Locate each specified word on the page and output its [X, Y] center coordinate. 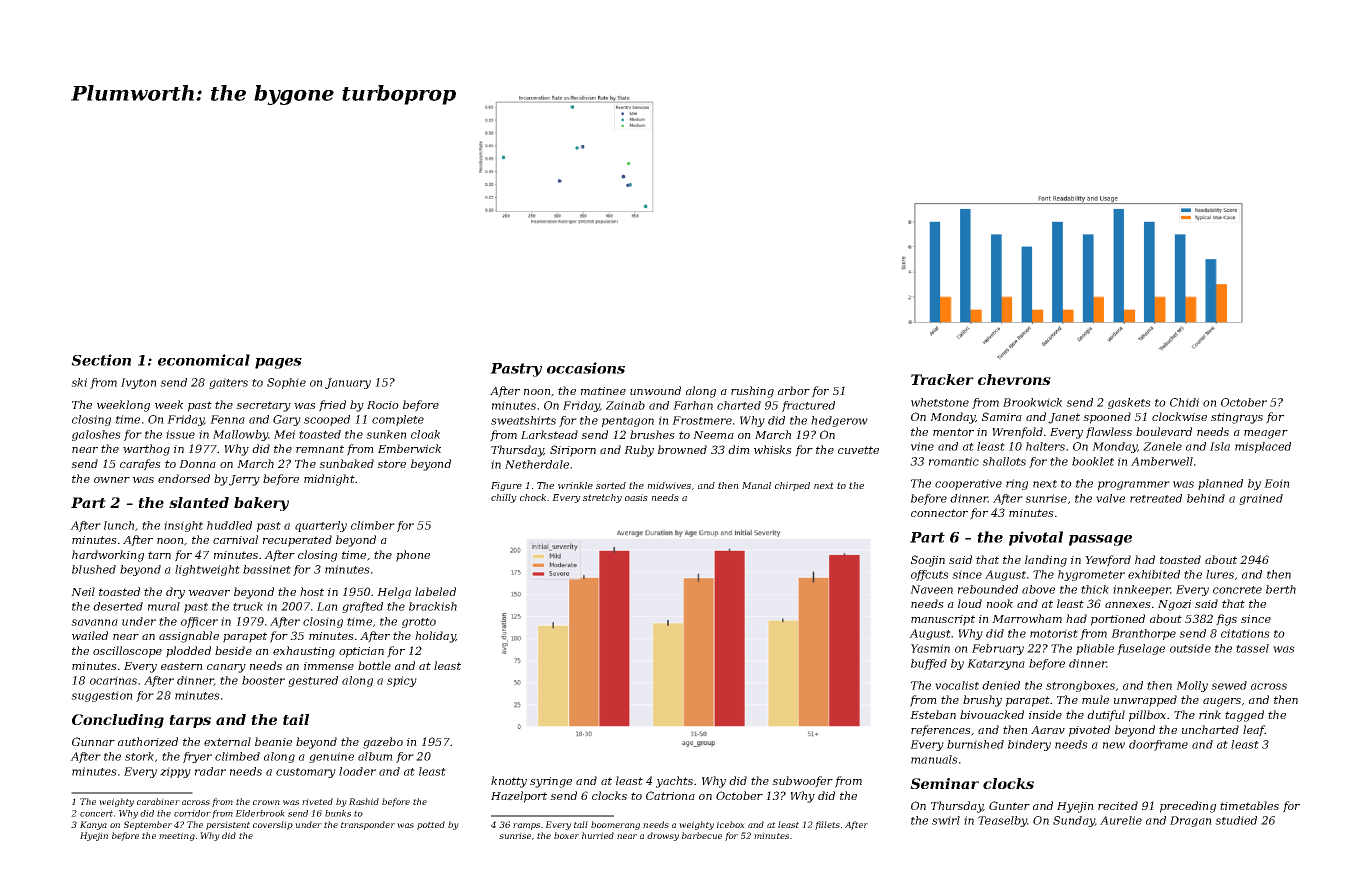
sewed [1229, 685]
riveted [317, 801]
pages [278, 363]
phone [413, 556]
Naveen [931, 589]
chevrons [1014, 379]
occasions [586, 368]
